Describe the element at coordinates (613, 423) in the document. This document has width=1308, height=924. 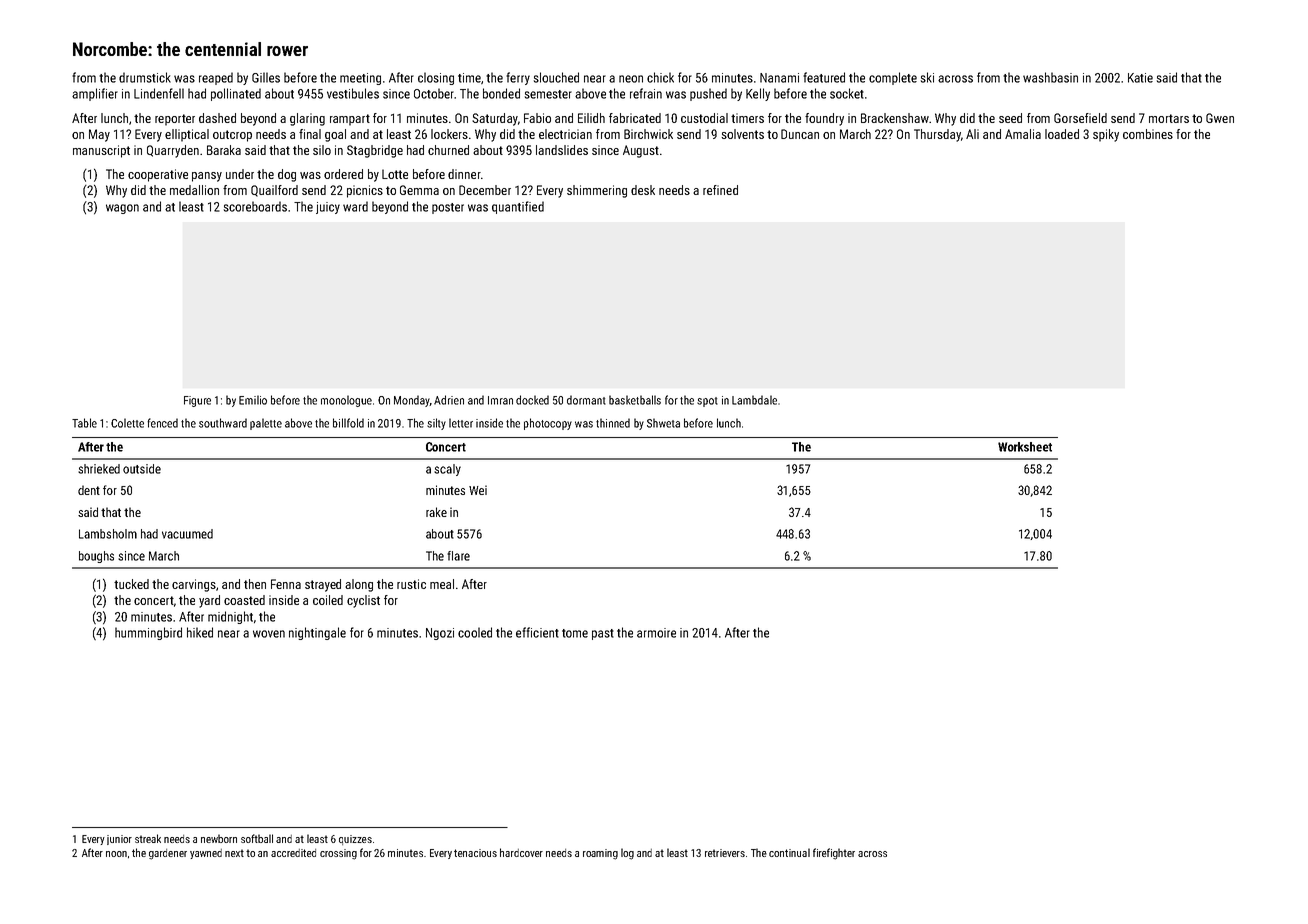
I see `thinned` at that location.
